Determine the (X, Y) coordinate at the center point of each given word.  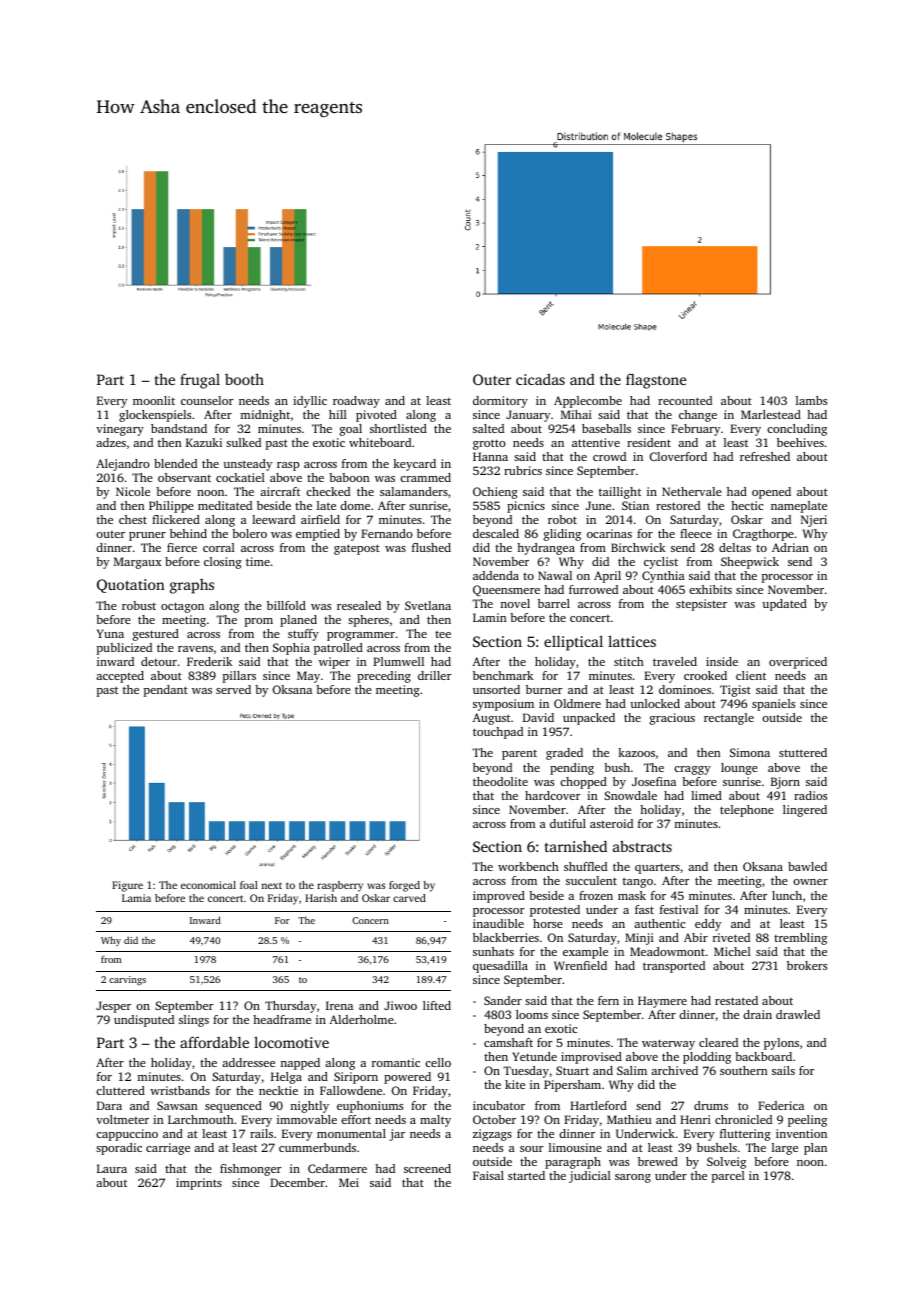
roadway (356, 402)
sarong (633, 1178)
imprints (199, 1184)
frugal (200, 381)
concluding (797, 430)
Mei (349, 1182)
